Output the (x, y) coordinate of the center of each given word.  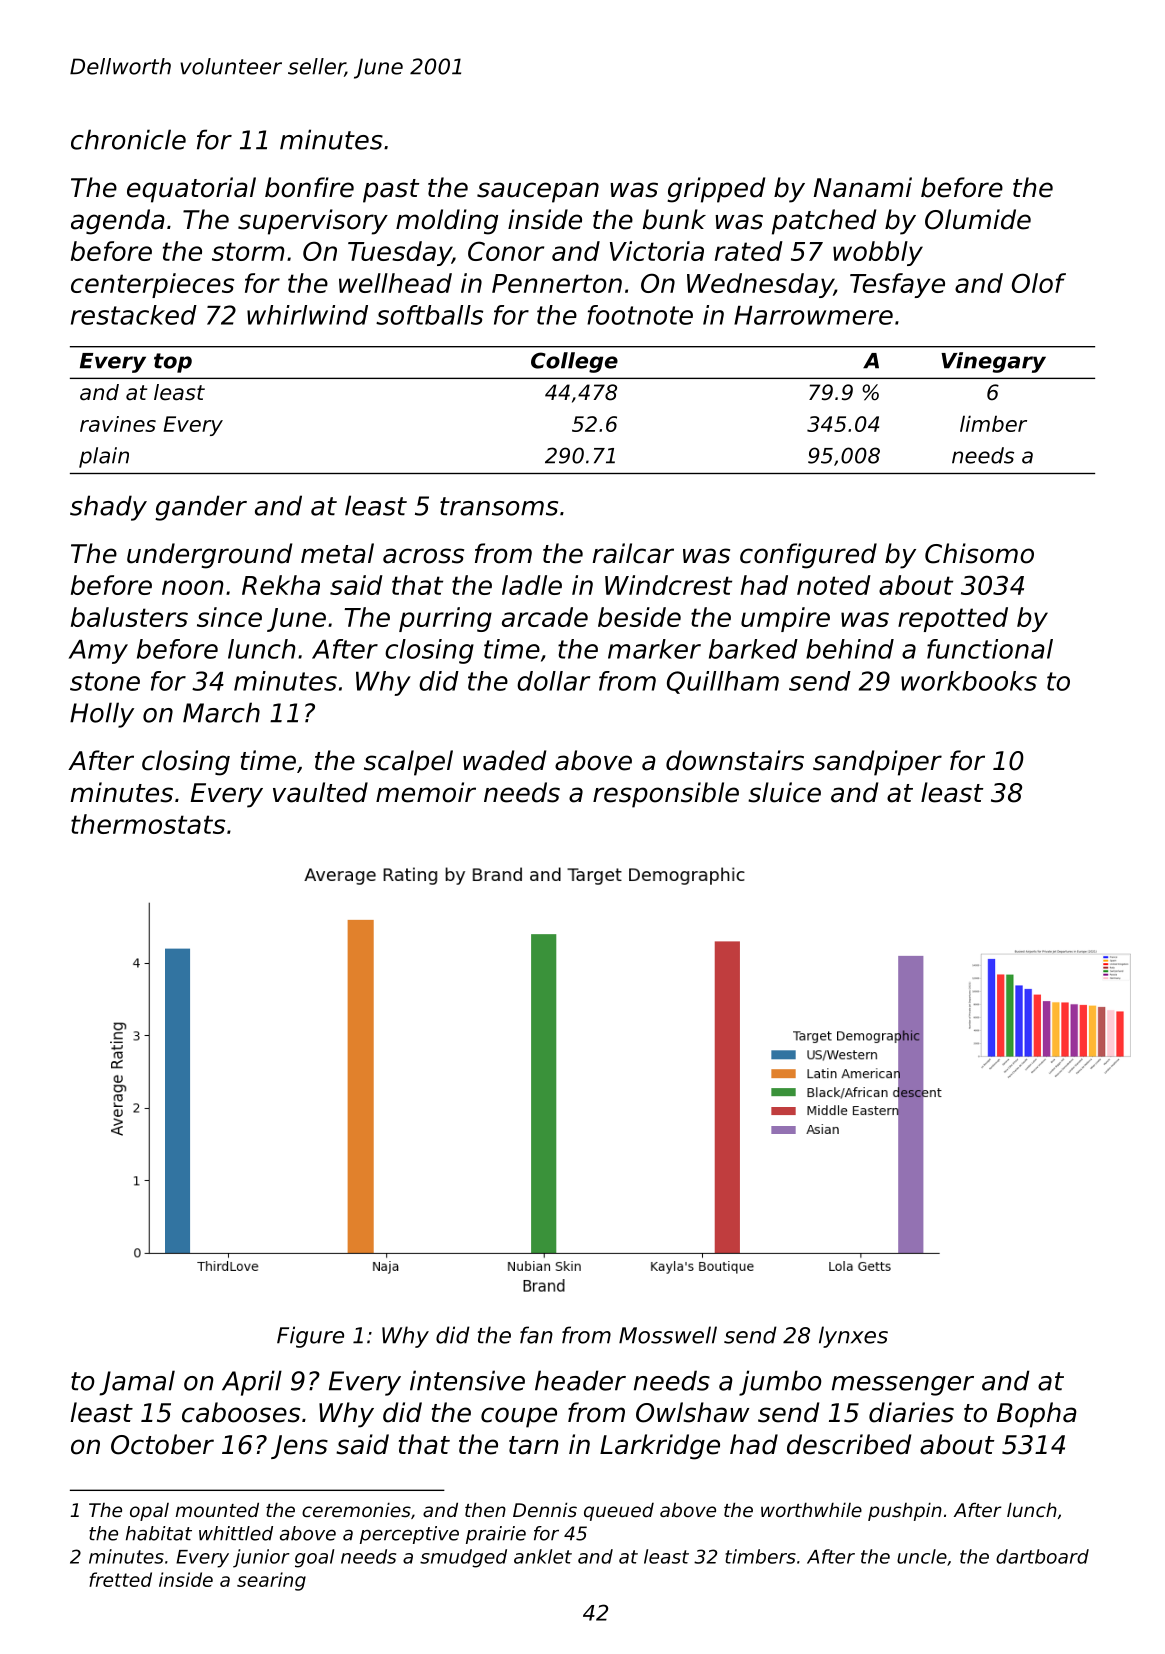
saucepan (538, 192)
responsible (666, 795)
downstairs (735, 760)
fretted (120, 1579)
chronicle (128, 139)
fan (536, 1335)
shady (108, 508)
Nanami (863, 187)
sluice (784, 792)
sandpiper (877, 763)
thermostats (148, 824)
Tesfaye (897, 285)
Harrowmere (813, 315)
